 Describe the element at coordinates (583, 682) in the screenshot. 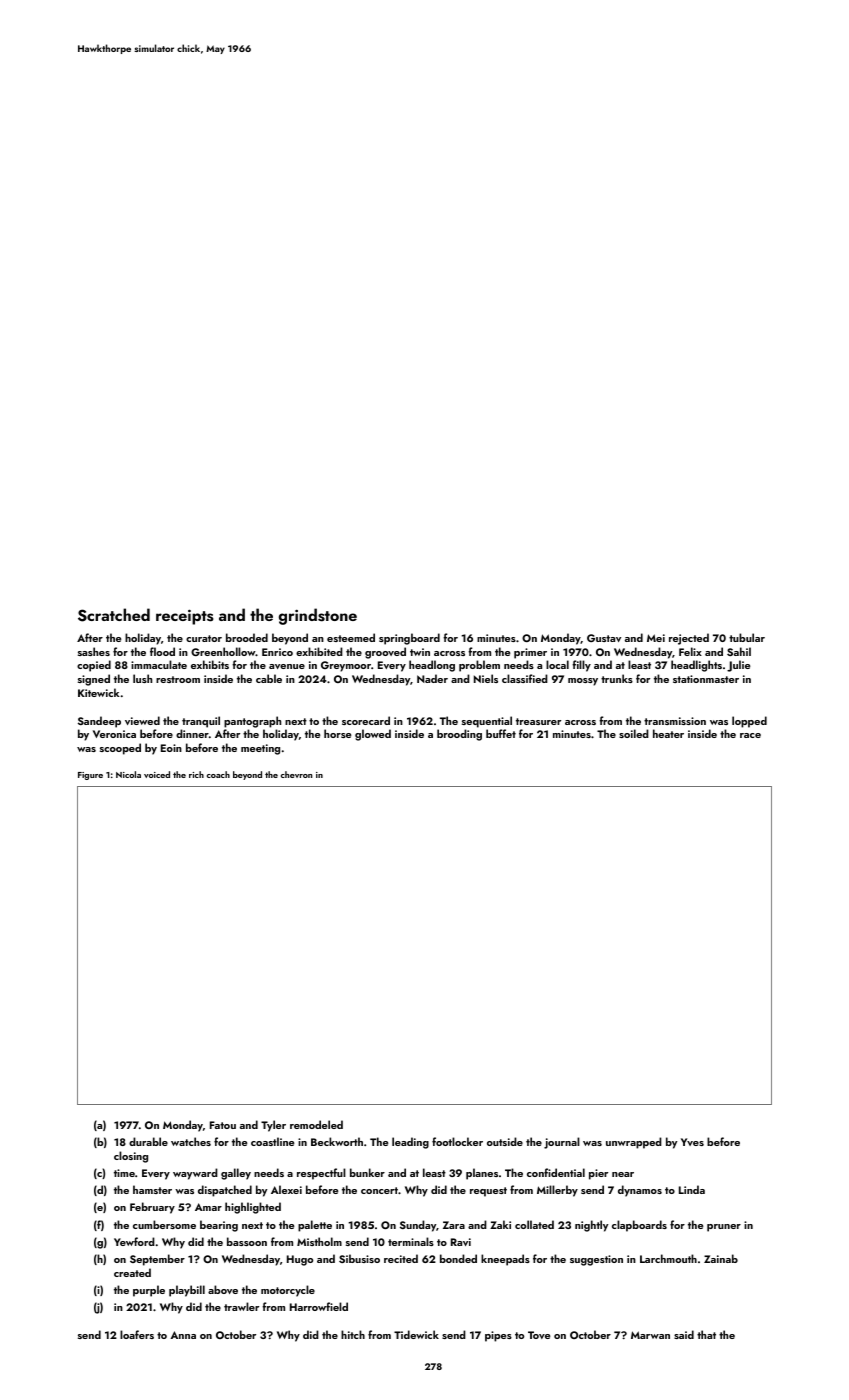

I see `mossy` at that location.
